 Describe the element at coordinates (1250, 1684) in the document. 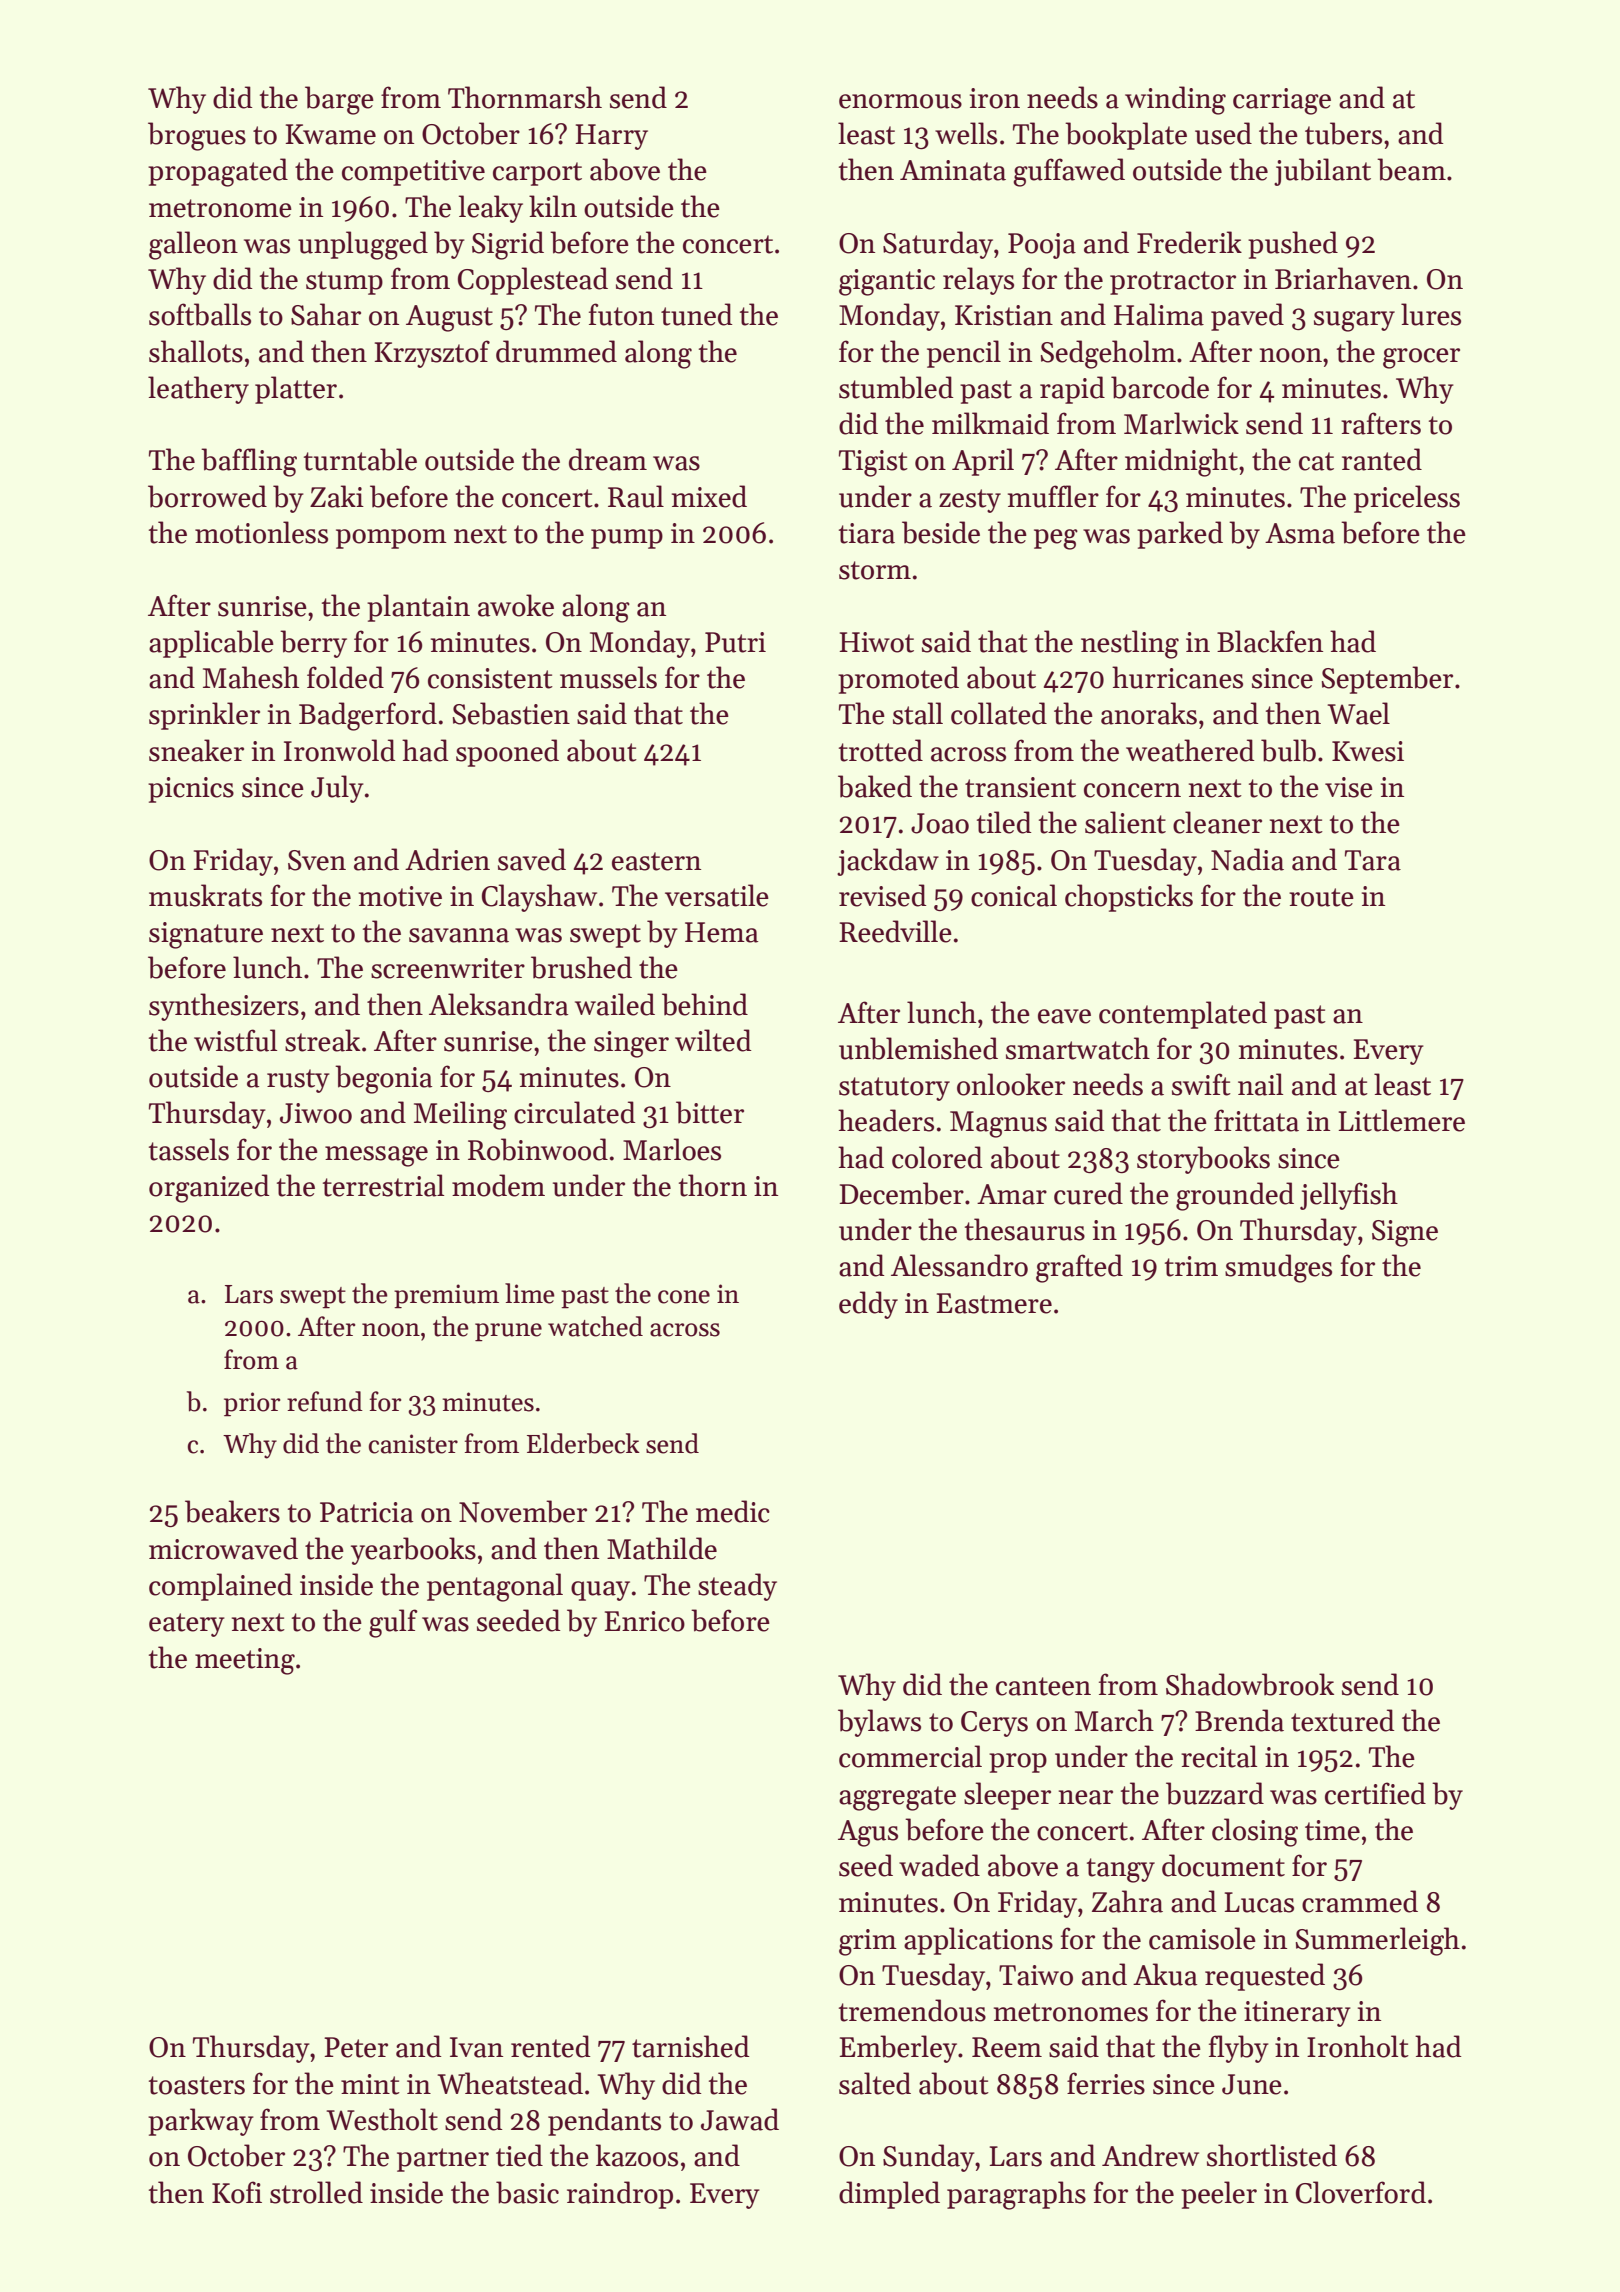

I see `Shadowbrook` at that location.
